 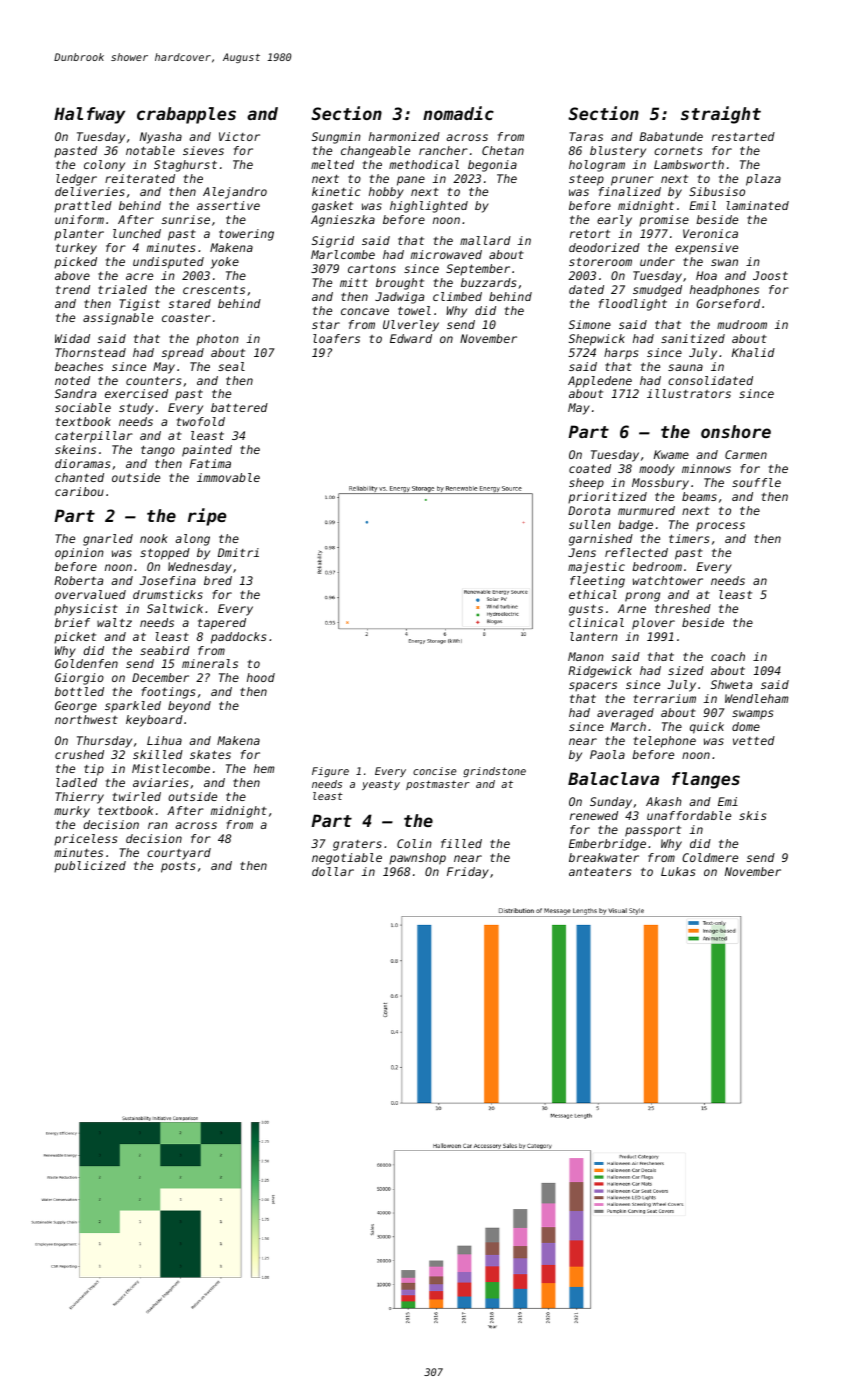 I want to click on yeasty, so click(x=381, y=785).
